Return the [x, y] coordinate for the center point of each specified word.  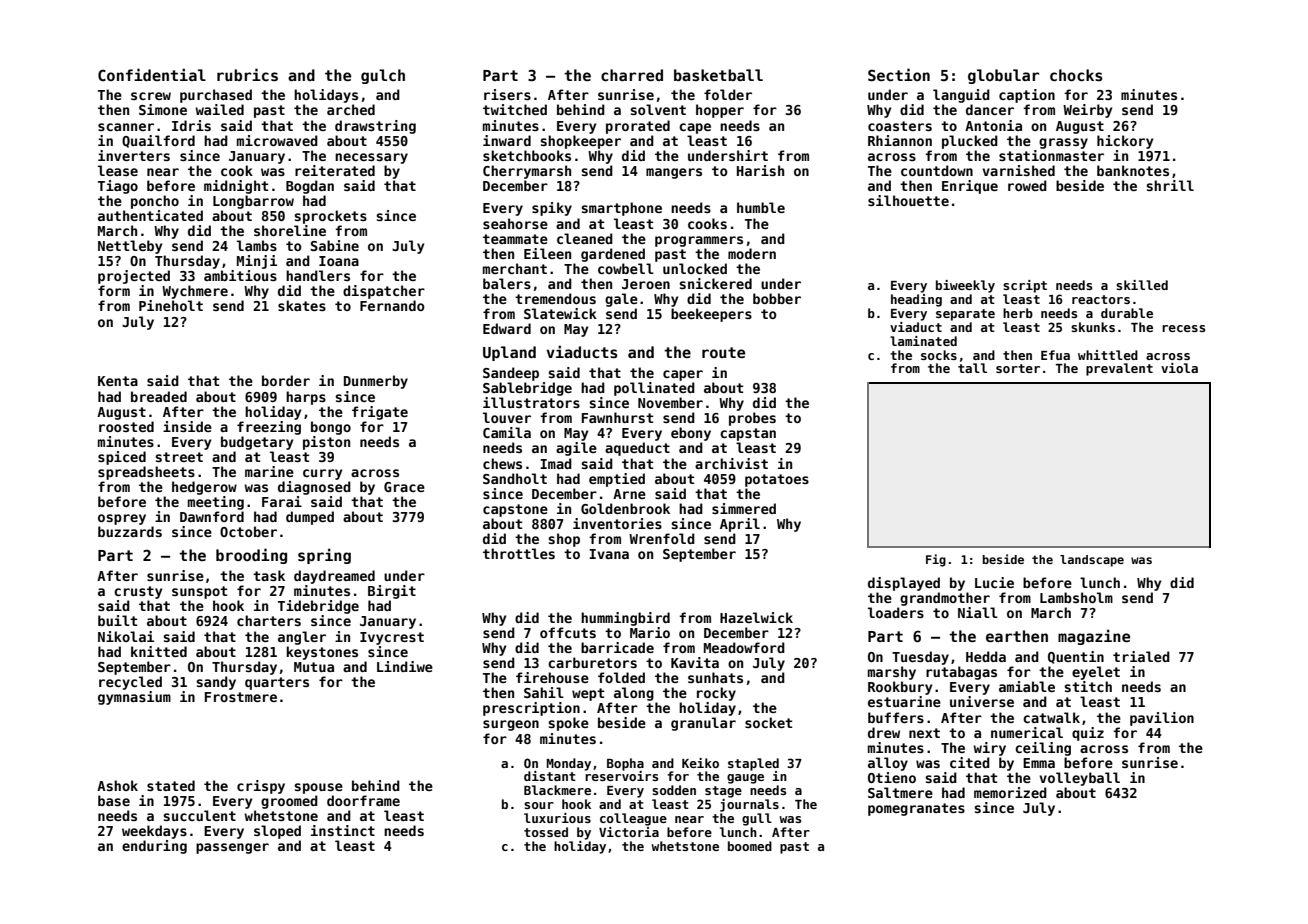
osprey [122, 519]
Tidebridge [318, 607]
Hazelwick [756, 617]
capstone [515, 510]
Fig [936, 560]
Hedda [986, 656]
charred [632, 75]
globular [1004, 76]
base [114, 800]
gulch [383, 76]
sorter [1018, 368]
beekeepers [711, 315]
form [114, 290]
